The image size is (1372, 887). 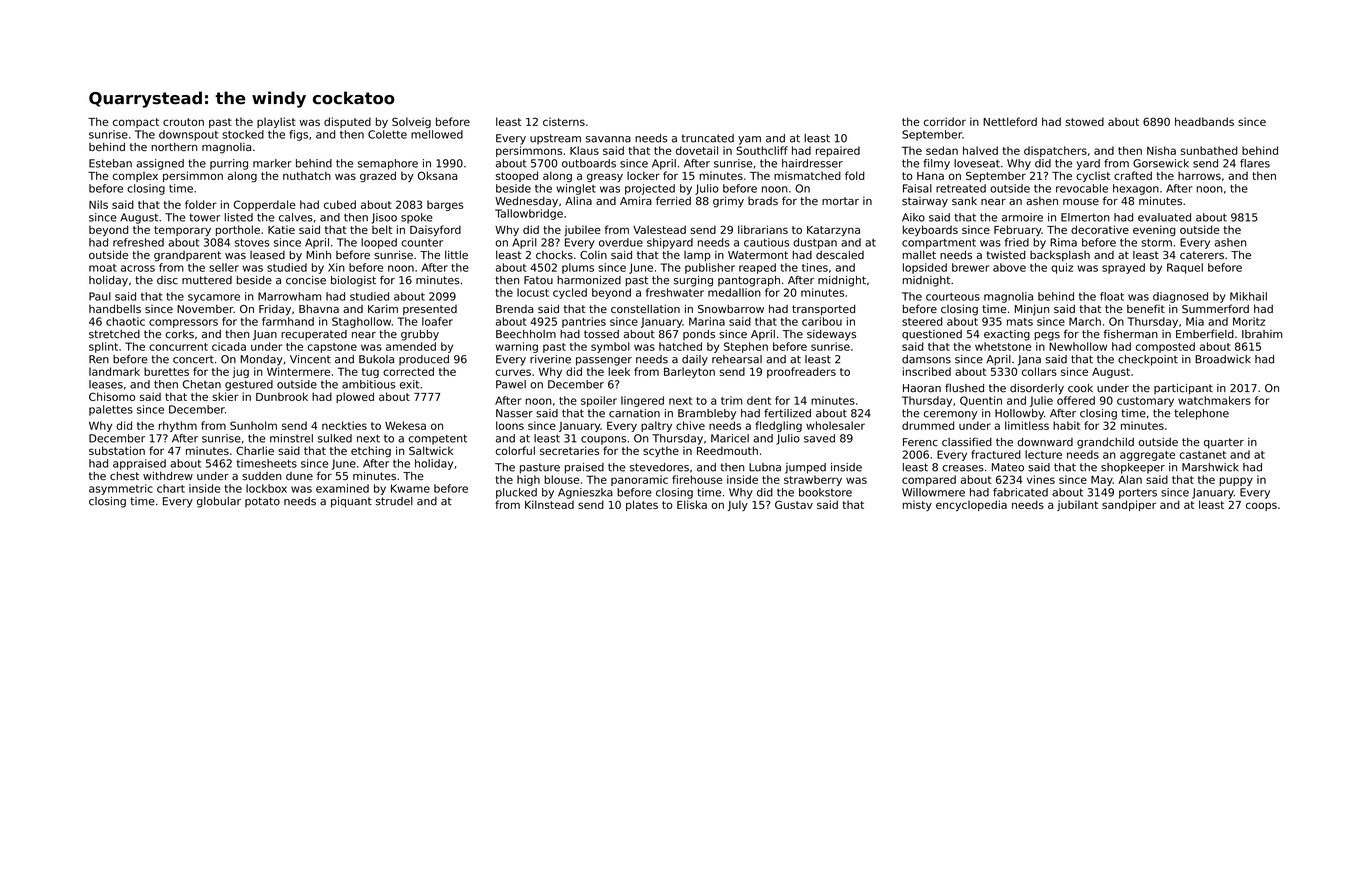 I want to click on Elmerton, so click(x=1085, y=217).
